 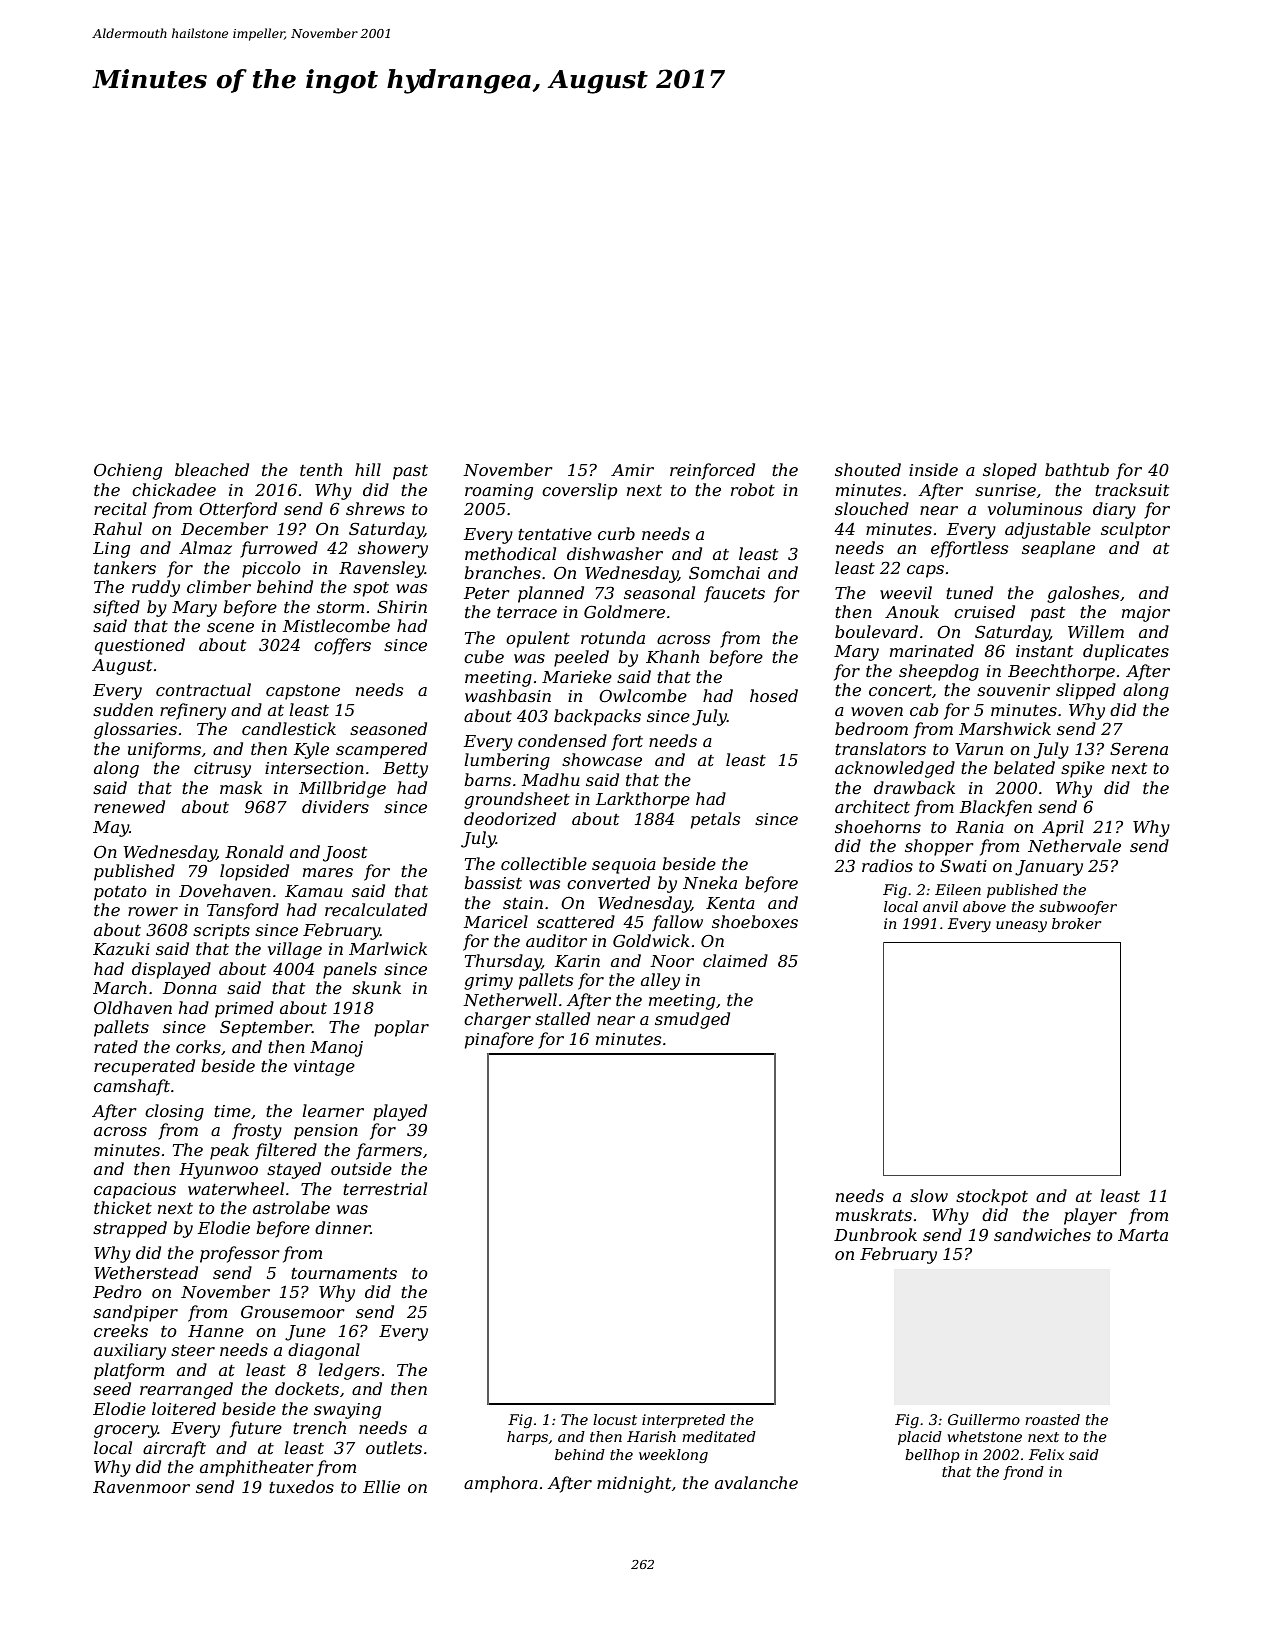 I want to click on inside, so click(x=933, y=469).
